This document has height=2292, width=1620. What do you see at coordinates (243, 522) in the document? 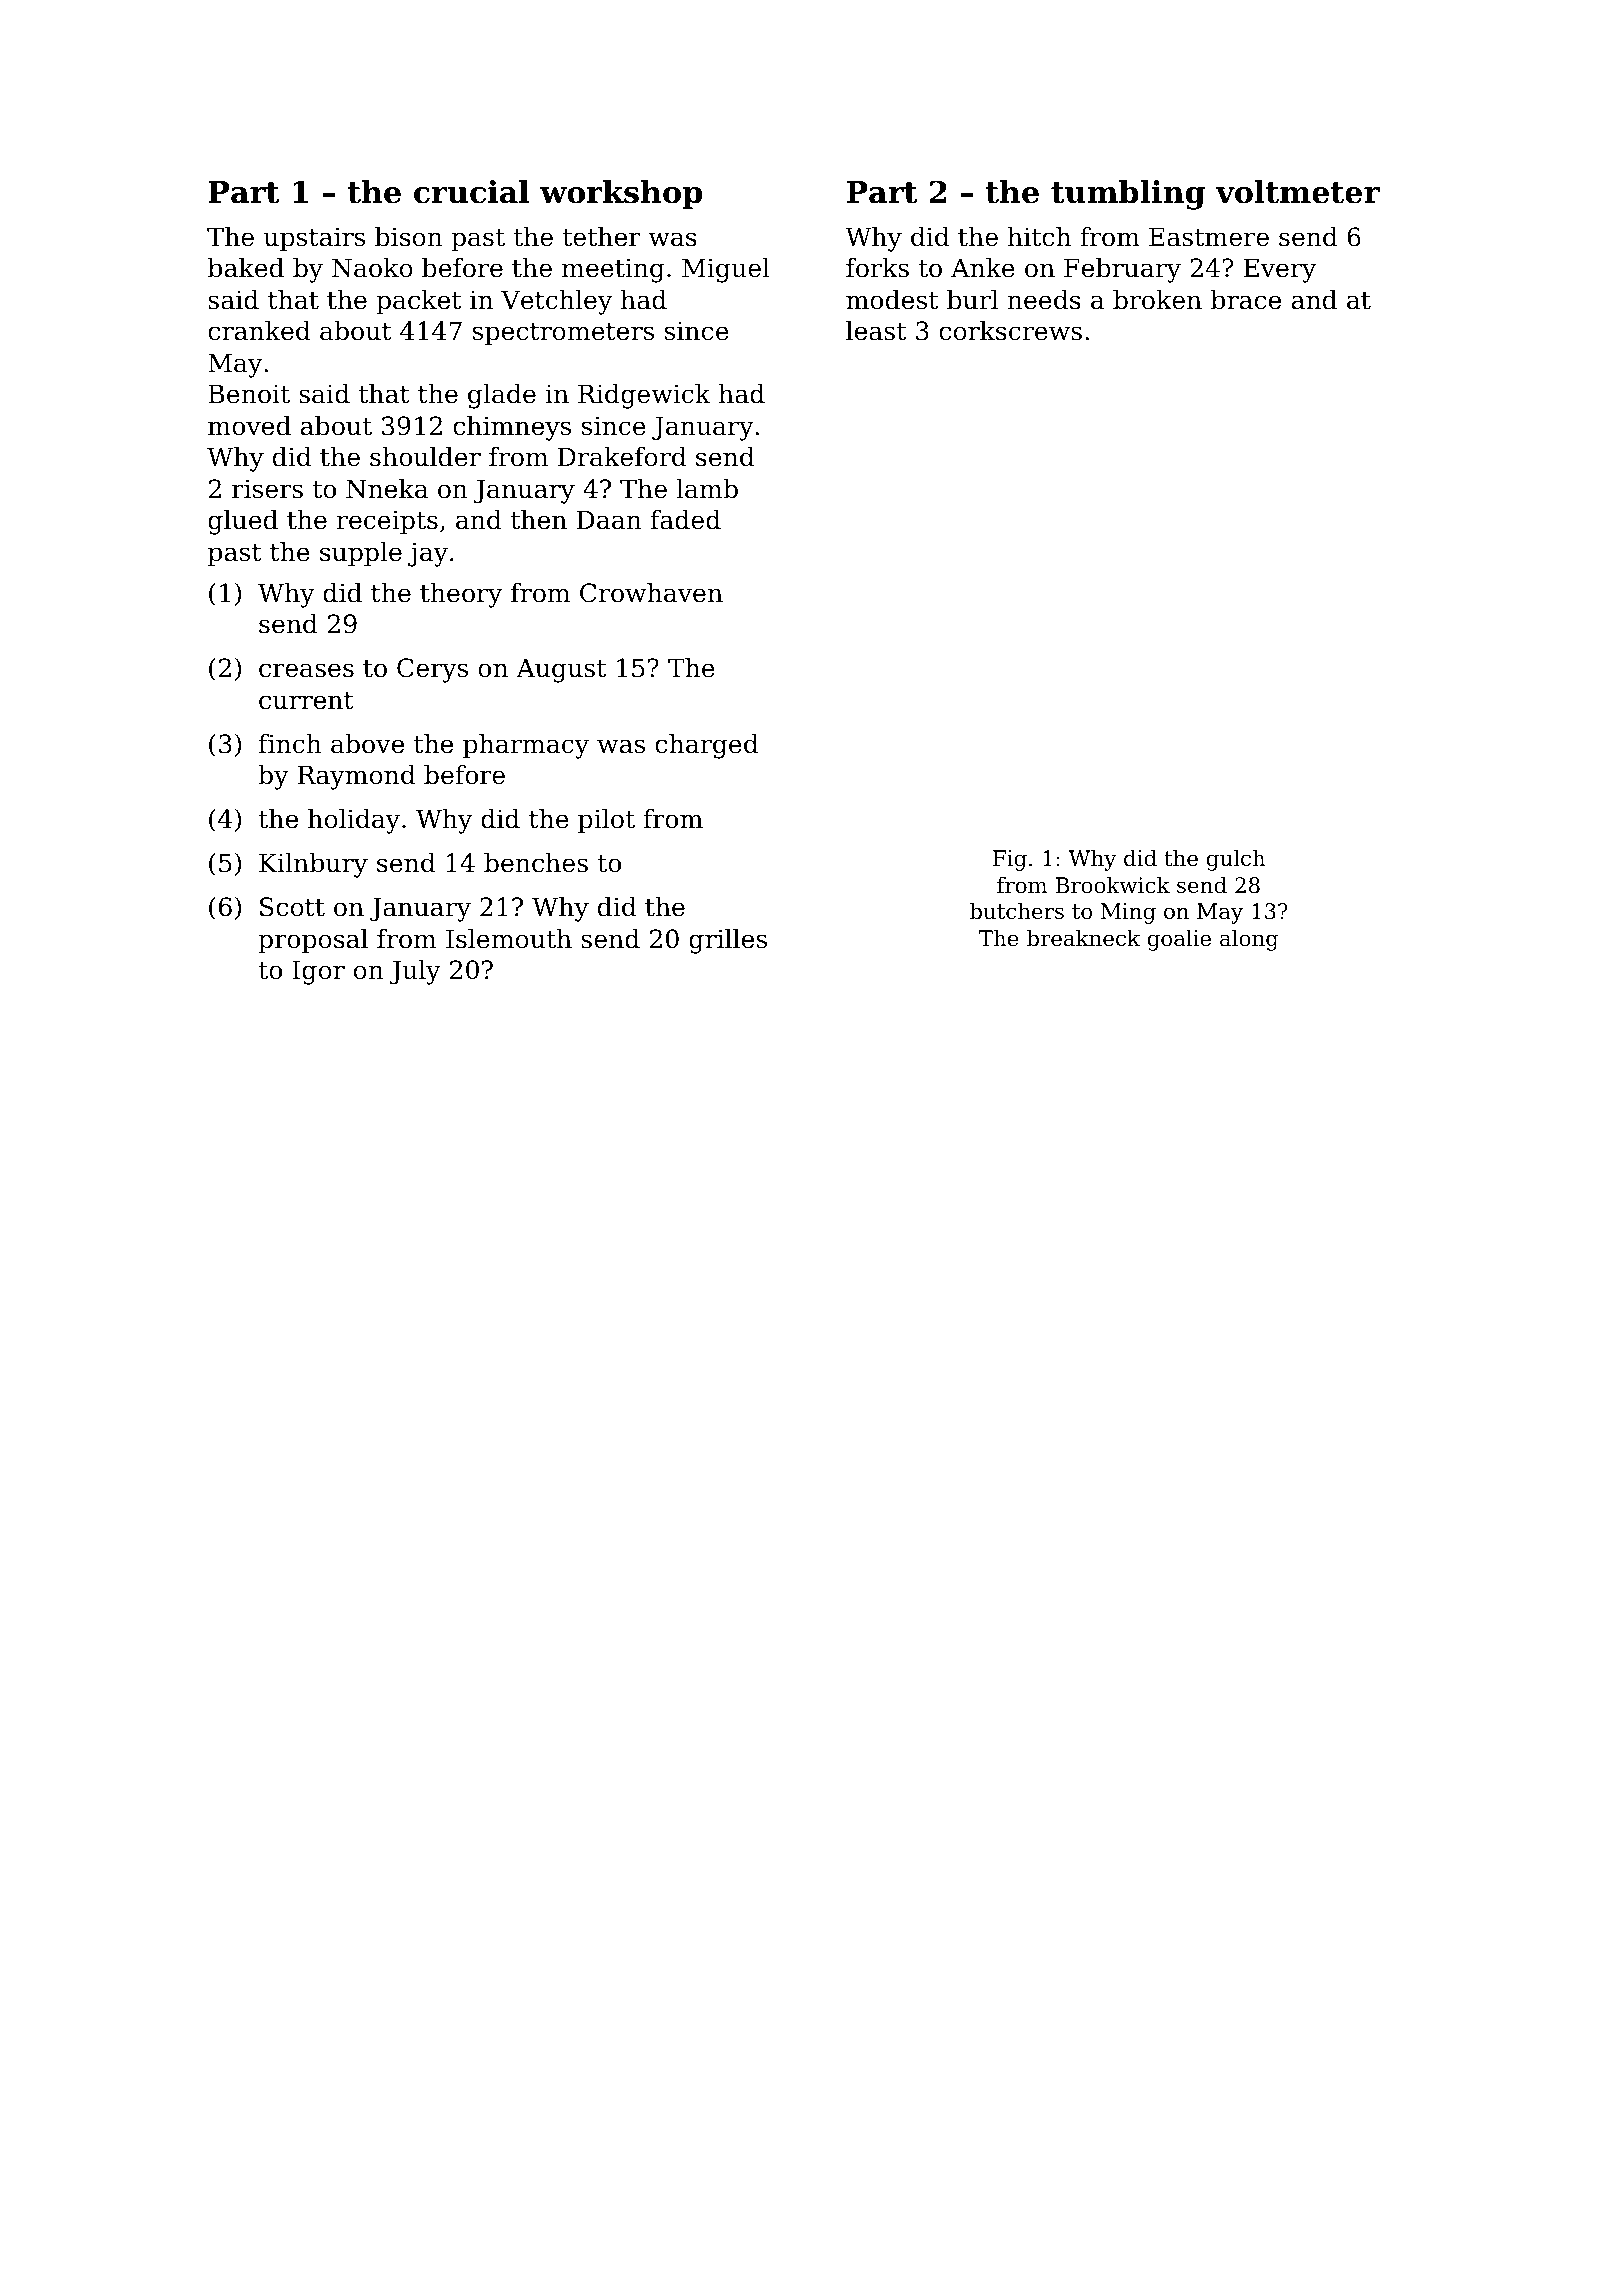
I see `glued` at bounding box center [243, 522].
